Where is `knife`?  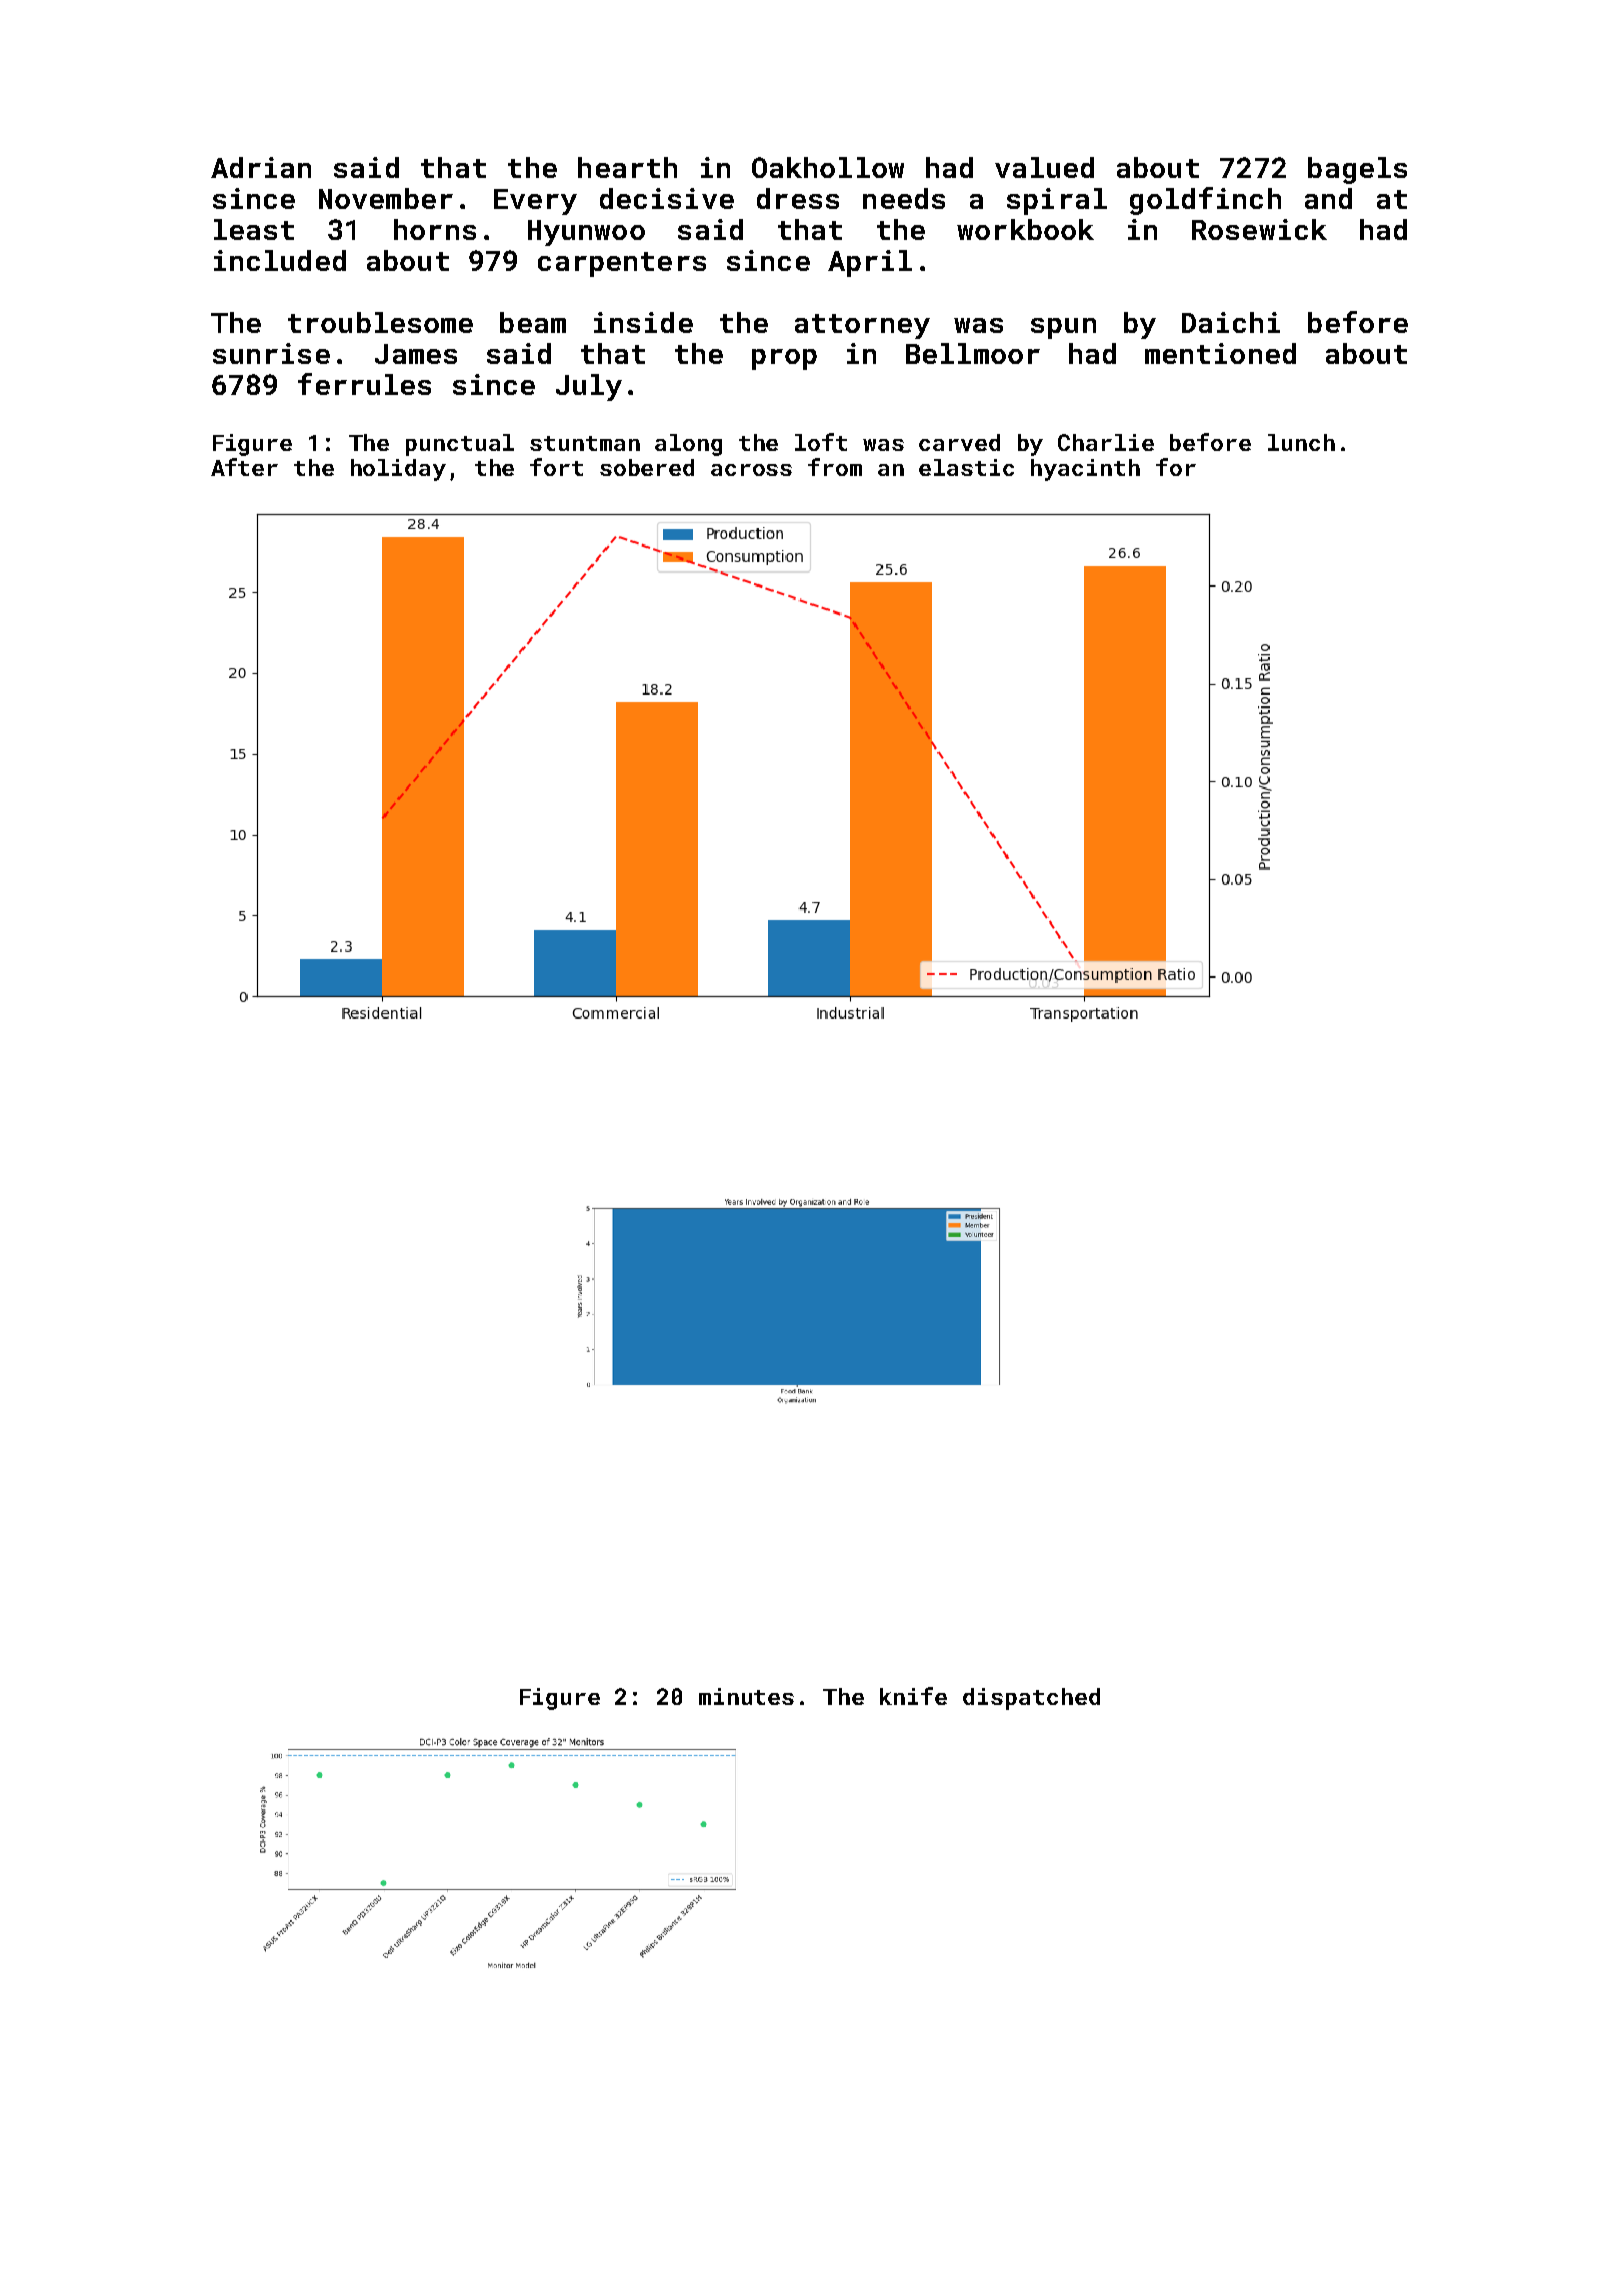 knife is located at coordinates (913, 1696).
